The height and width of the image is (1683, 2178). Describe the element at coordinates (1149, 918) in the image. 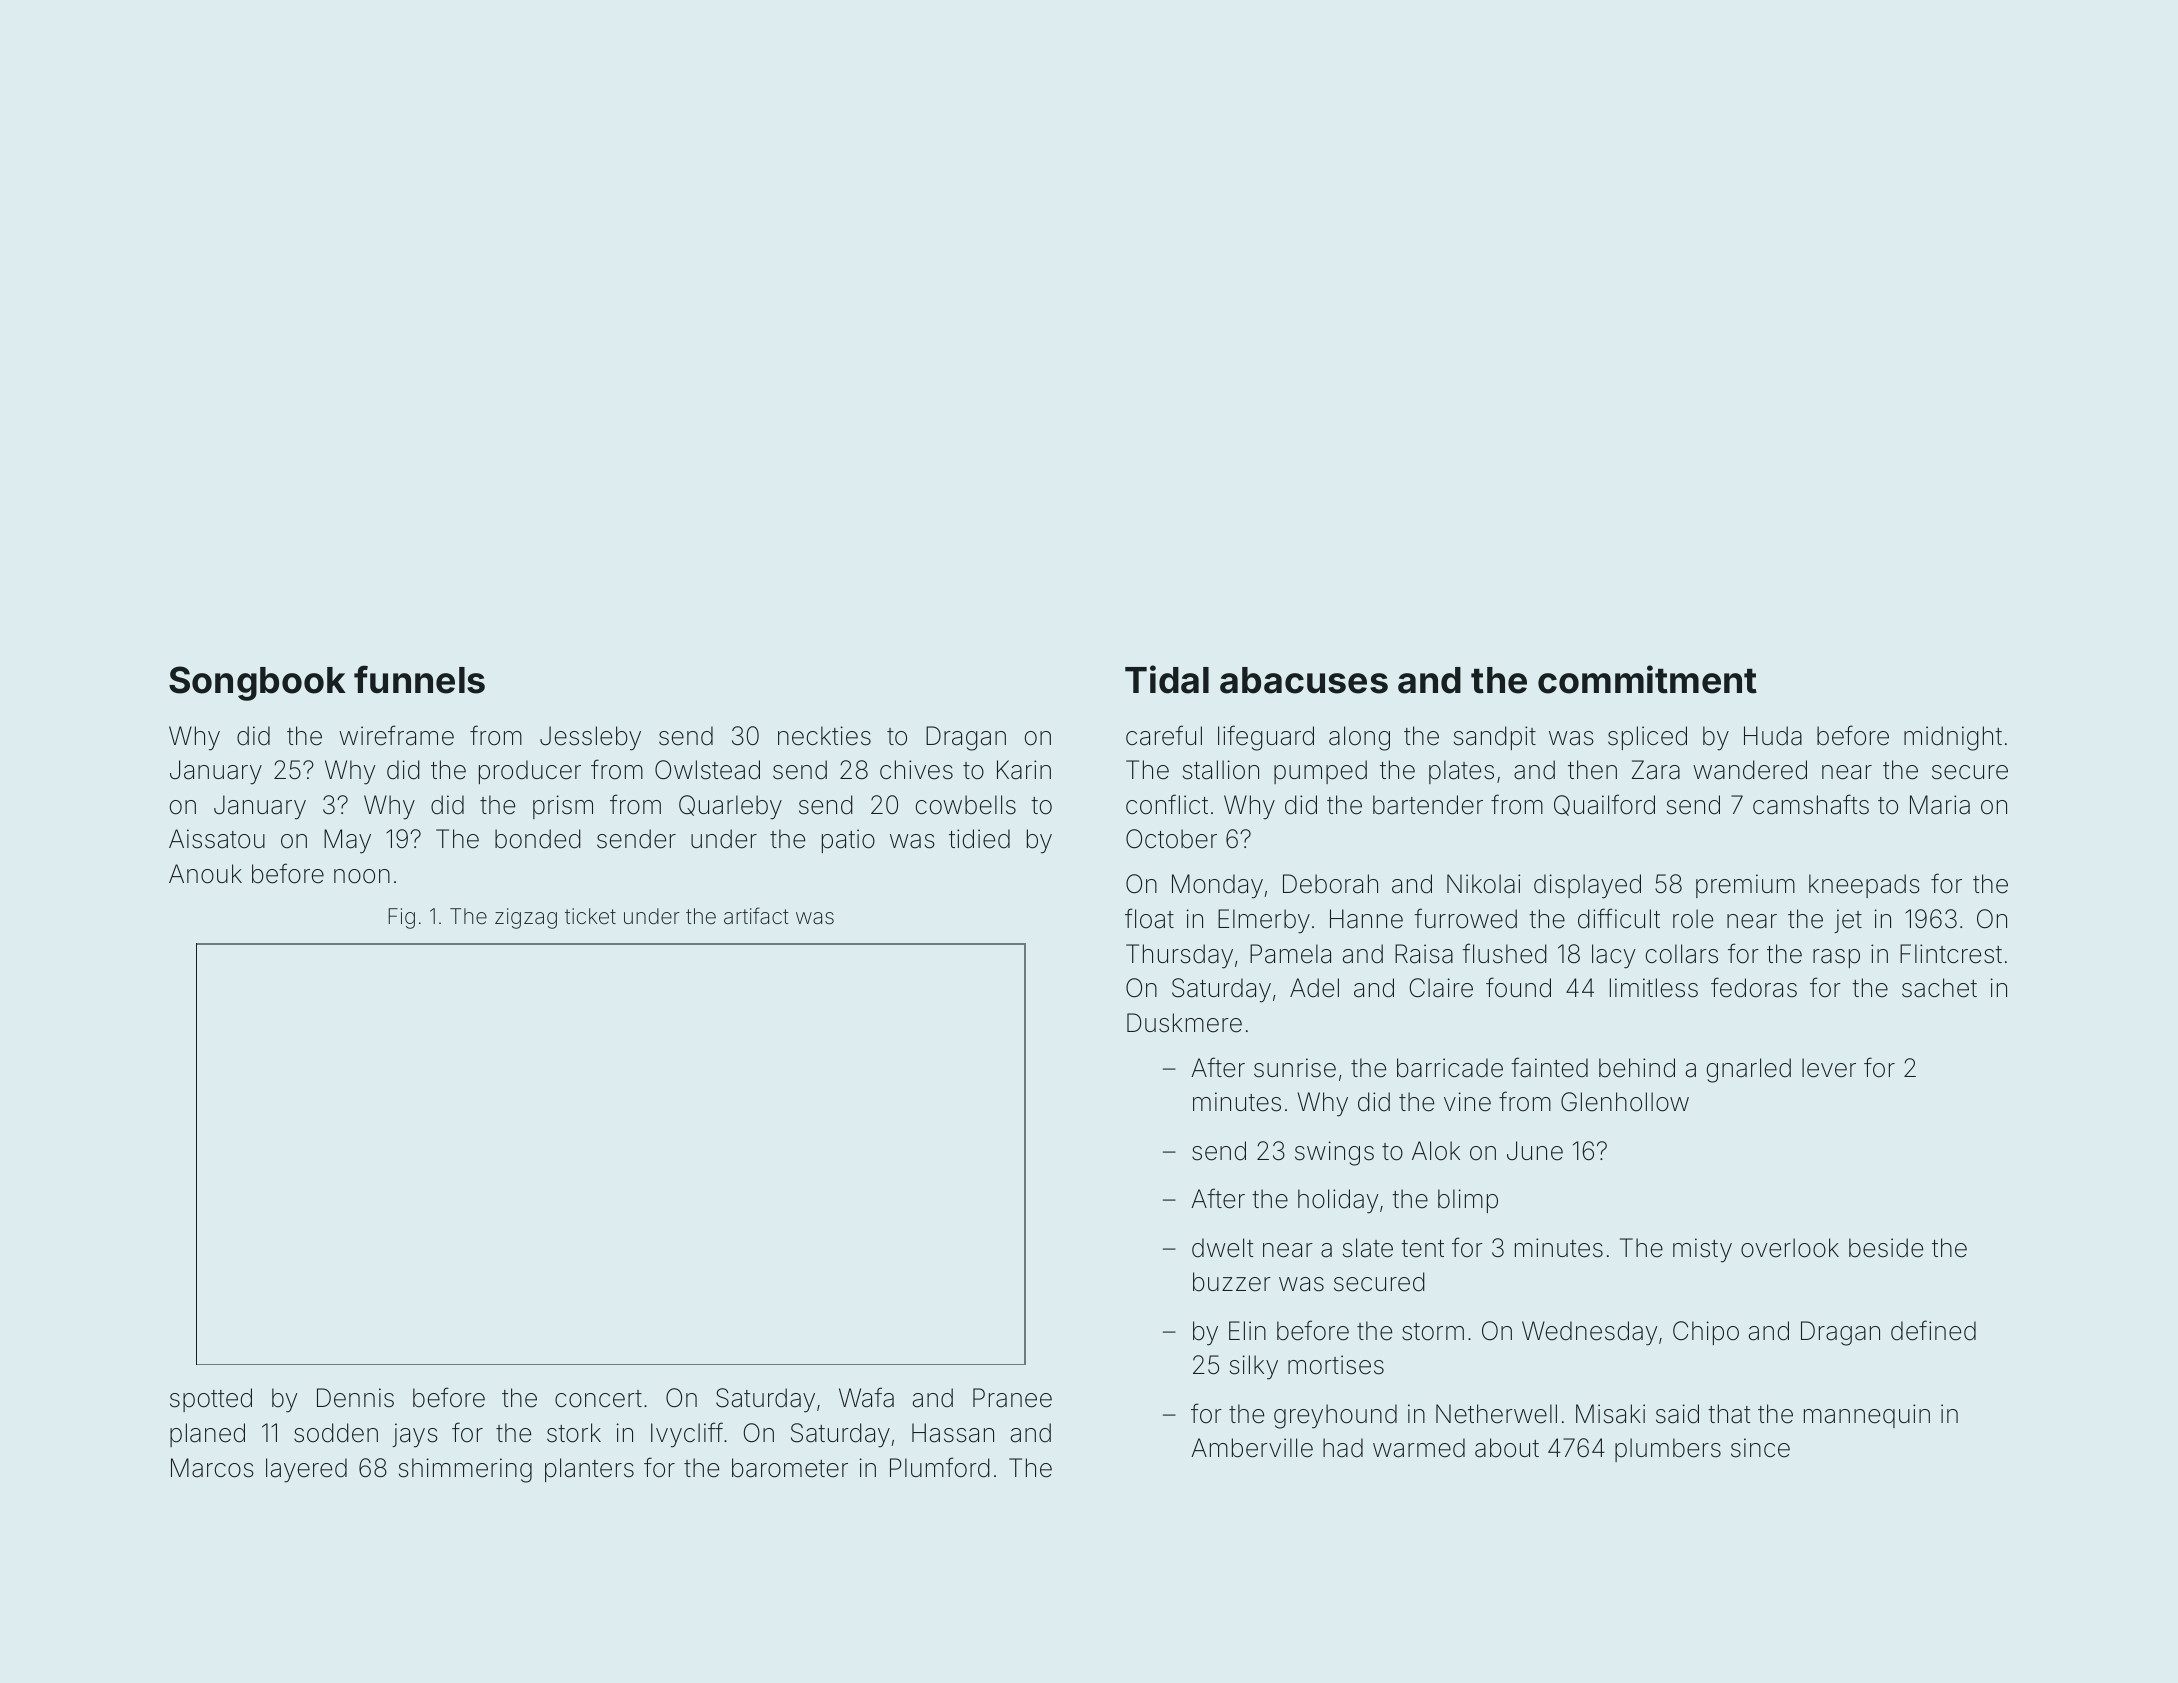

I see `float` at that location.
